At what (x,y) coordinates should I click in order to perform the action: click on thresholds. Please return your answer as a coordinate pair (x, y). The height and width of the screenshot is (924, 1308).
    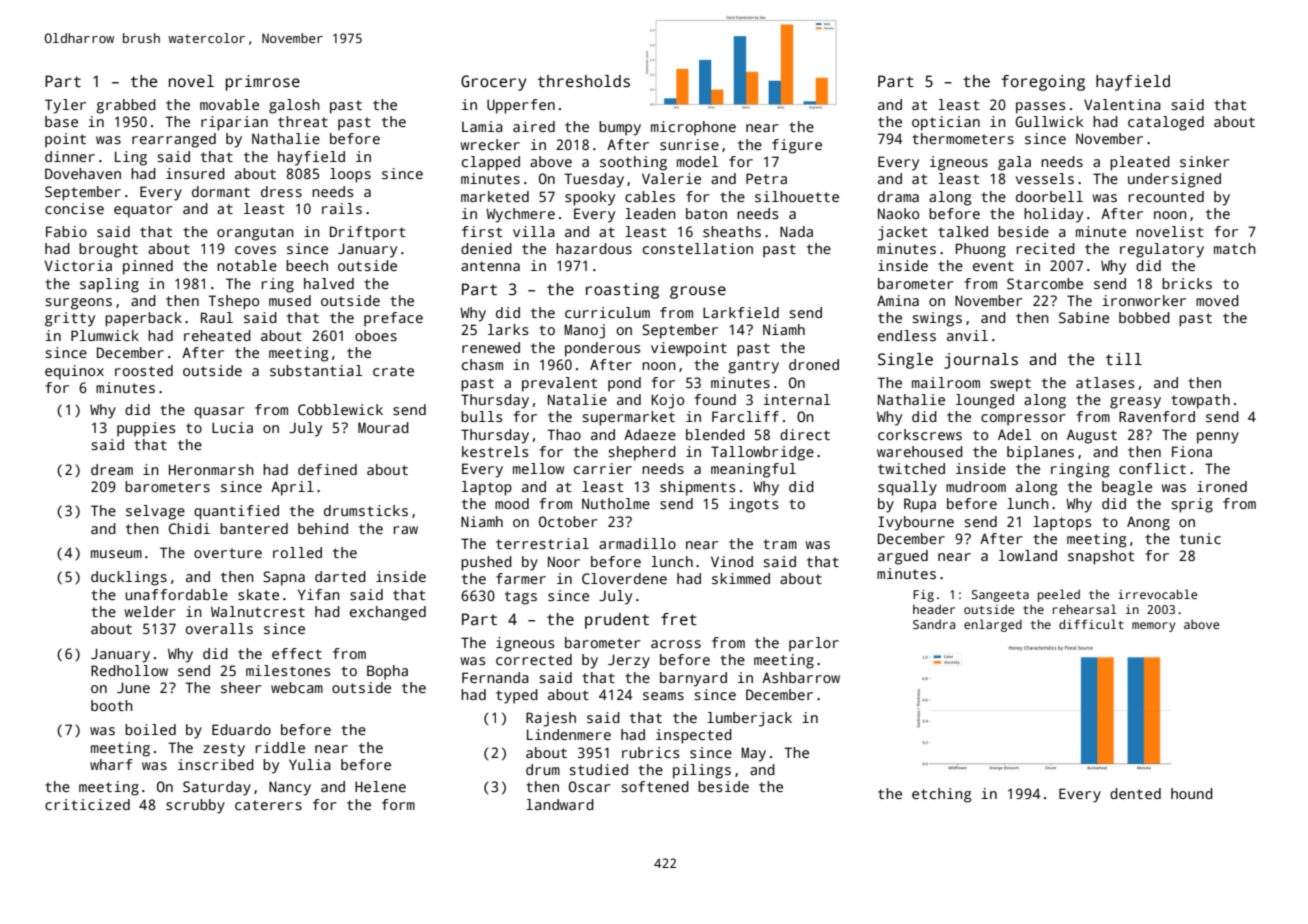
    Looking at the image, I should click on (584, 81).
